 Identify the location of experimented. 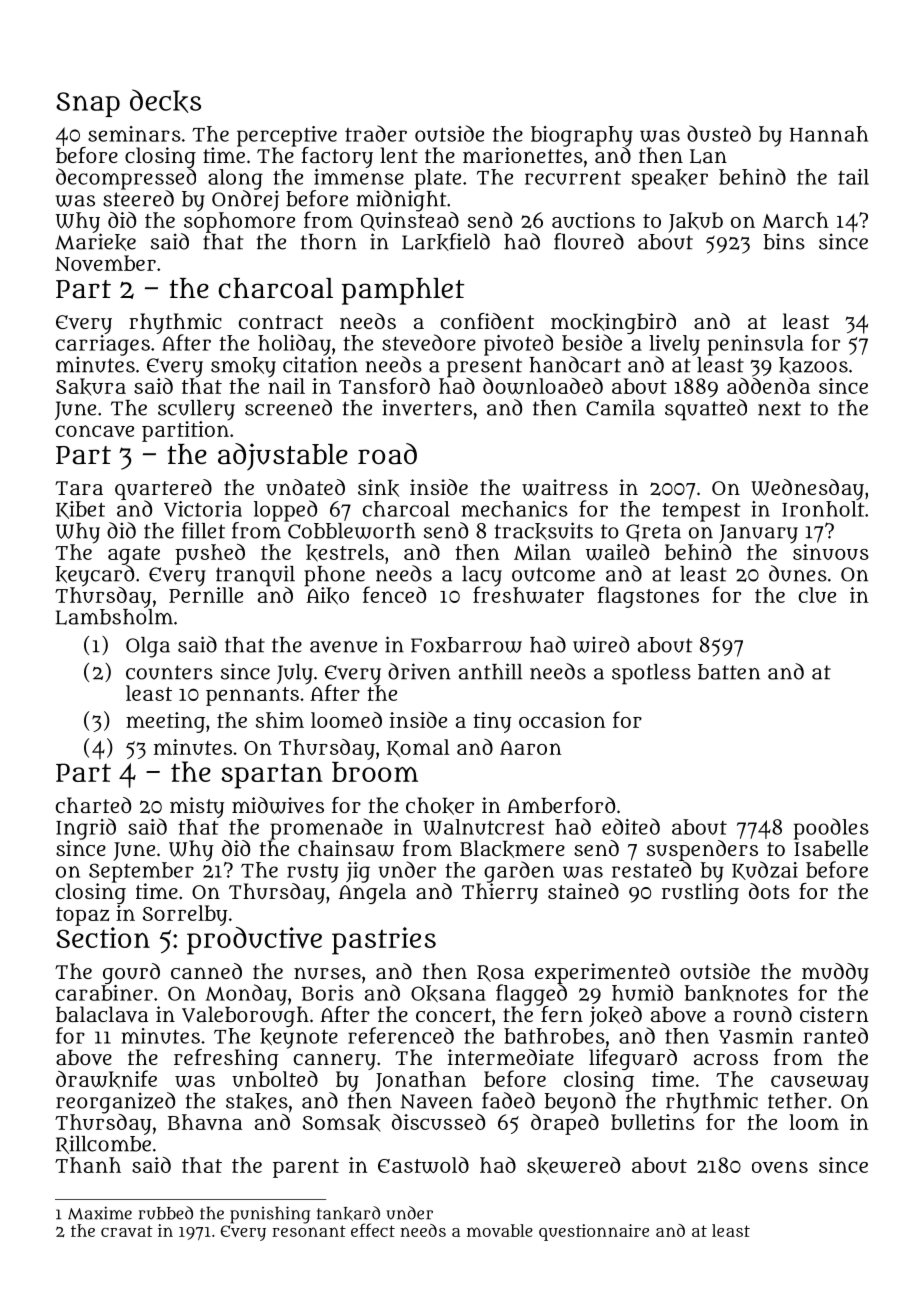
(602, 973).
